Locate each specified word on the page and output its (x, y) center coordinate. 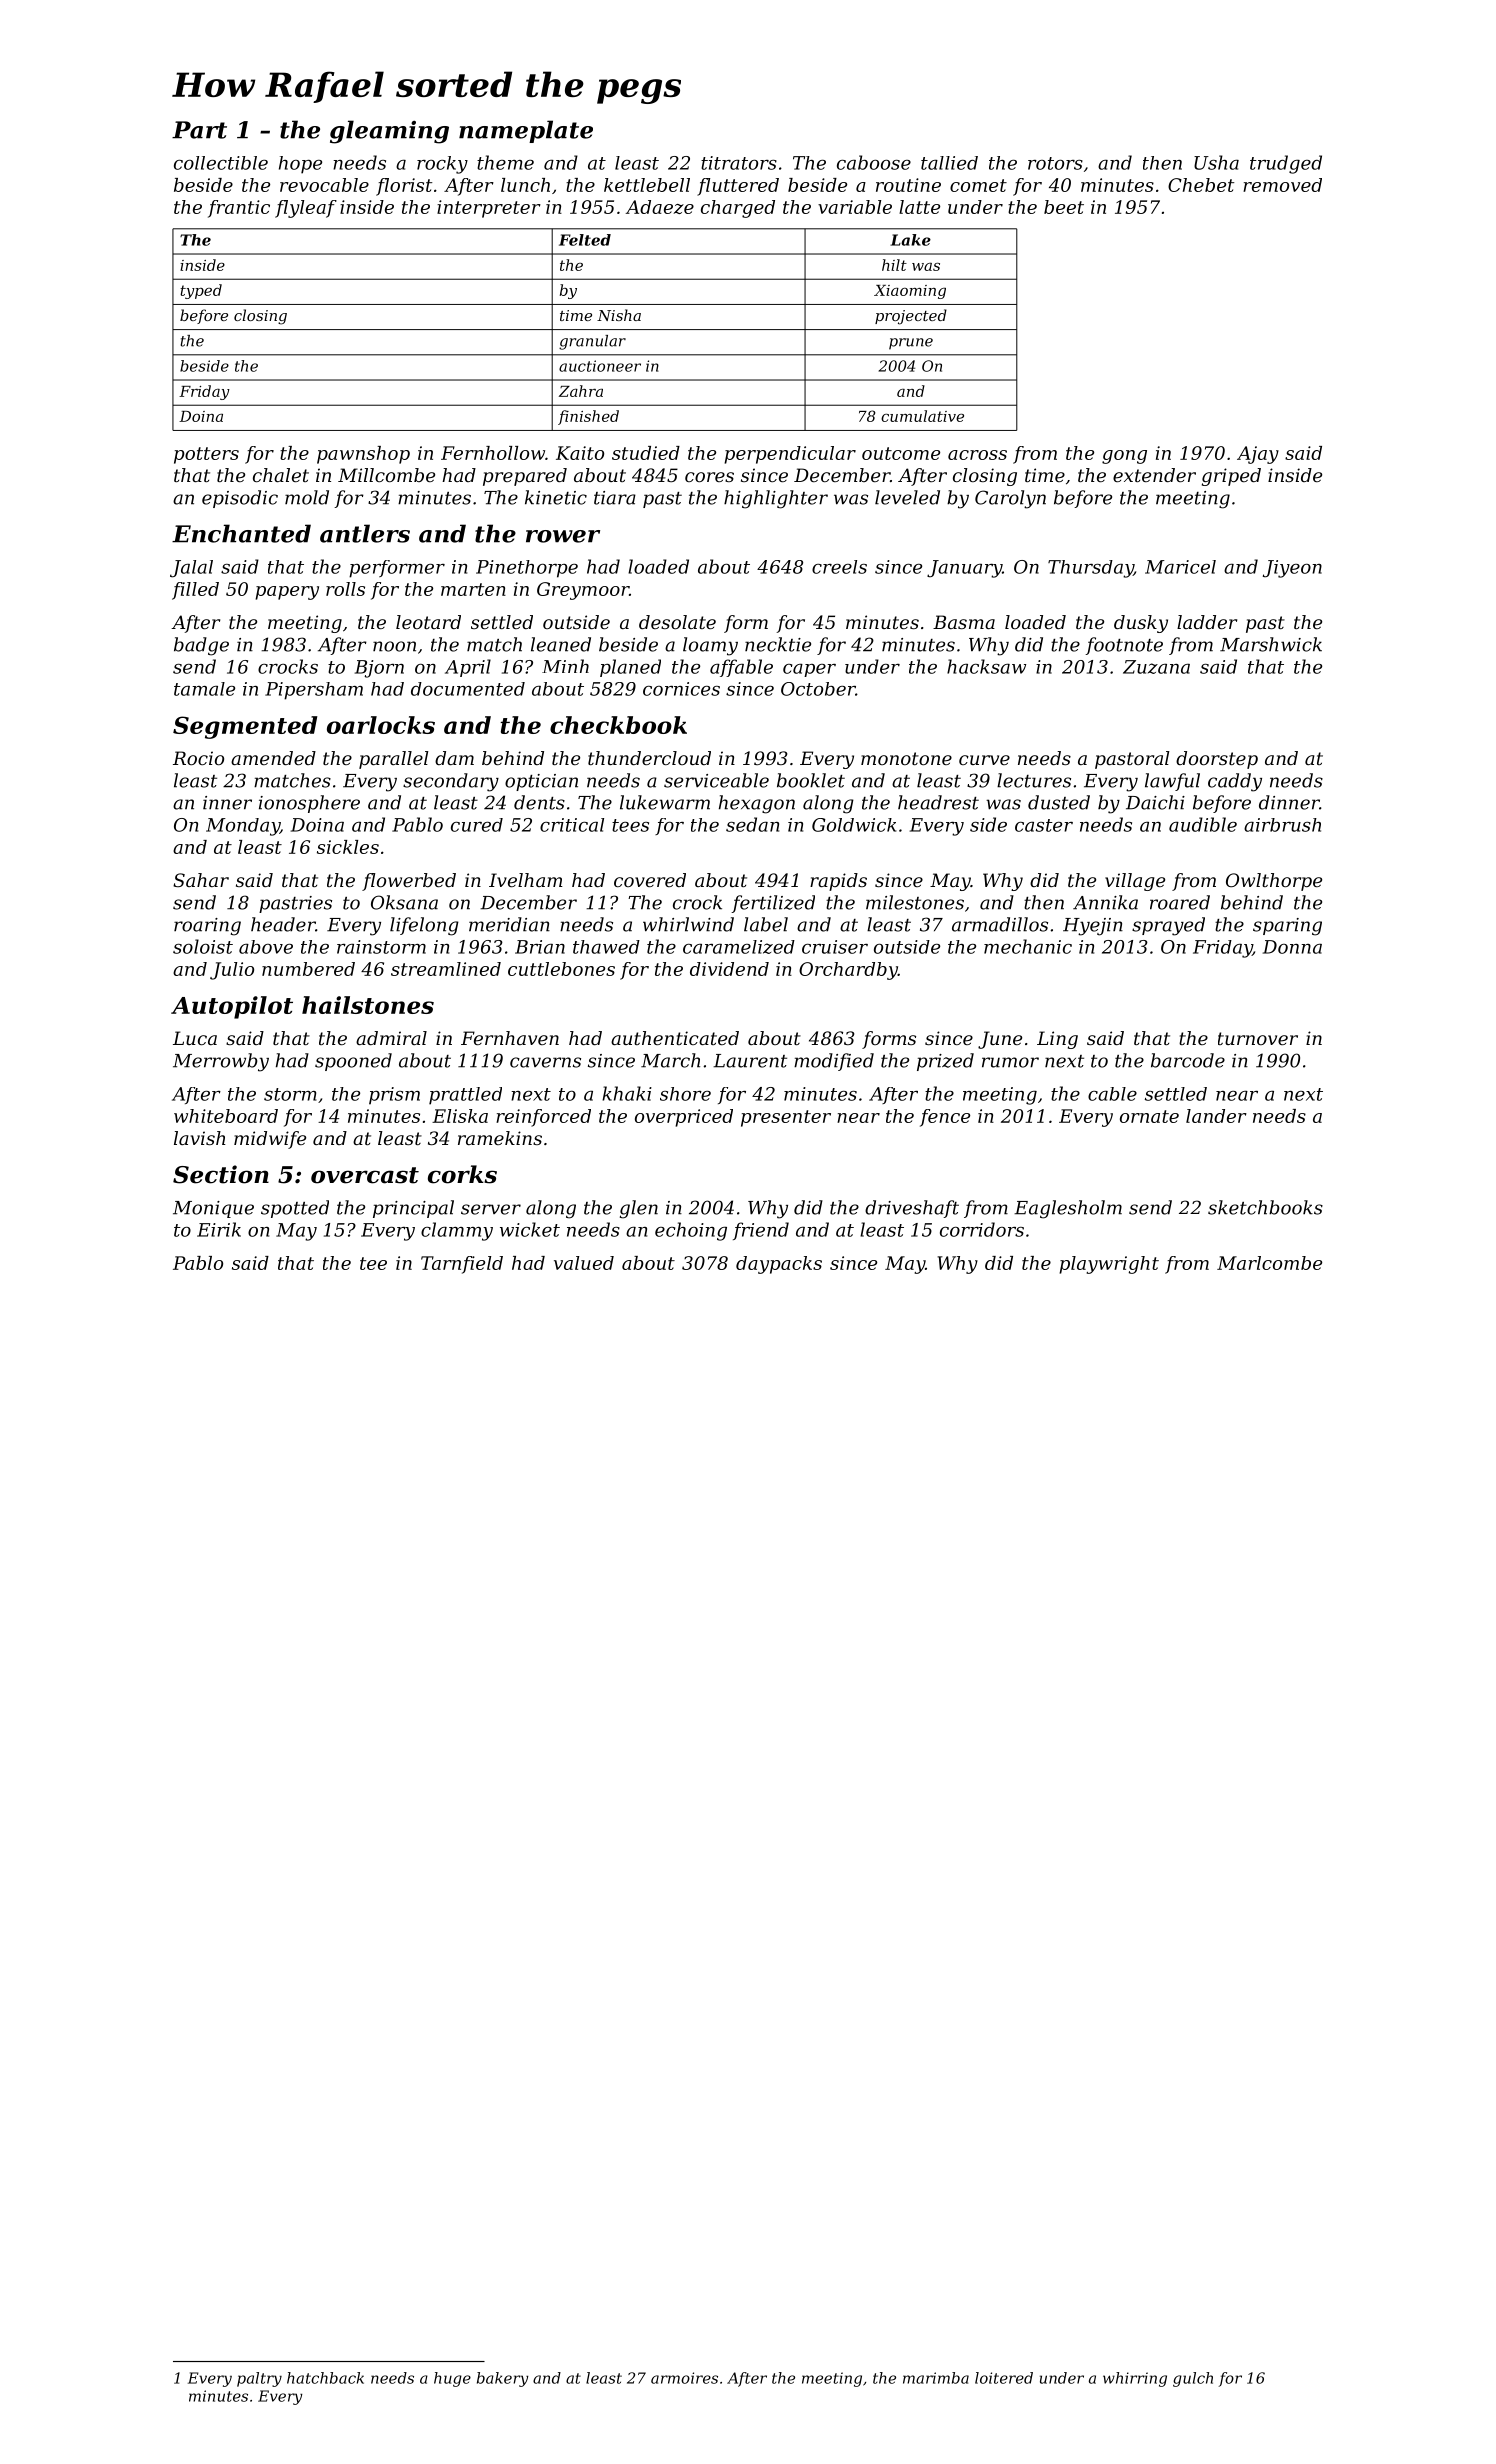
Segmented (245, 727)
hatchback (325, 2378)
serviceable (716, 780)
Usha (1216, 162)
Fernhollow (493, 453)
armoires (684, 2378)
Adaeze (660, 207)
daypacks (779, 1265)
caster (1044, 825)
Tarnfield (462, 1265)
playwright (1109, 1265)
